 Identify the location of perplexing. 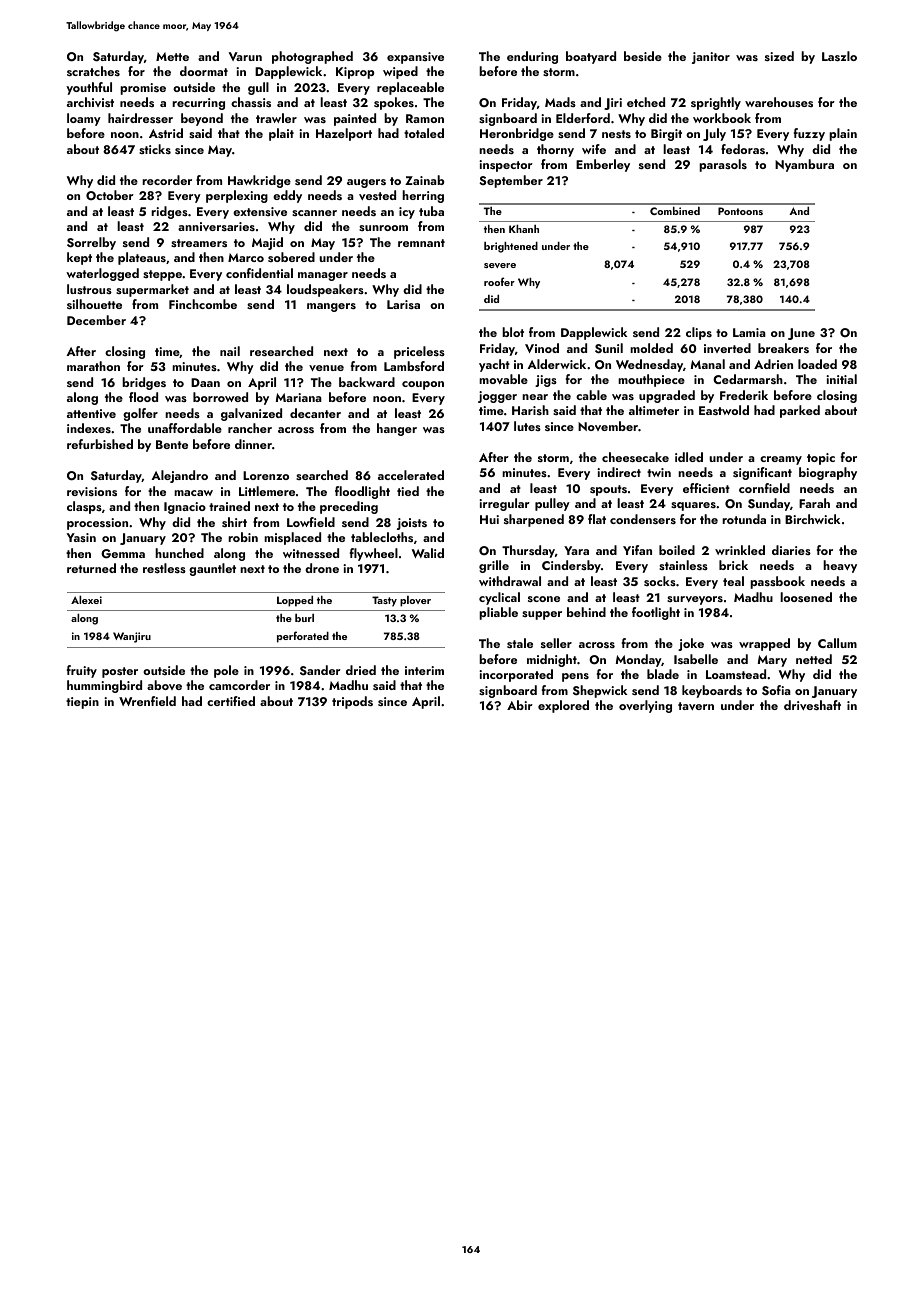
(237, 196).
